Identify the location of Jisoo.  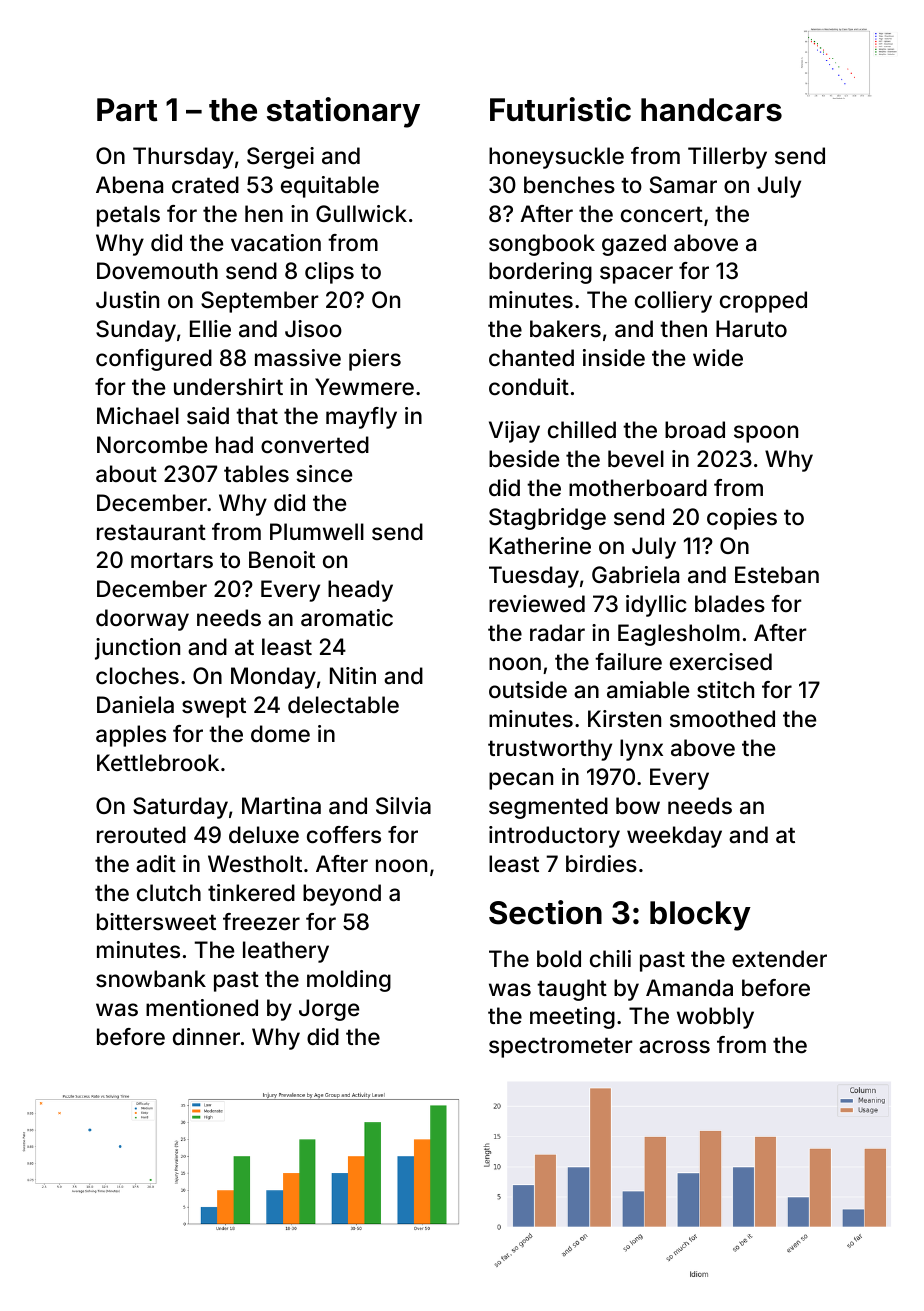
(313, 329).
